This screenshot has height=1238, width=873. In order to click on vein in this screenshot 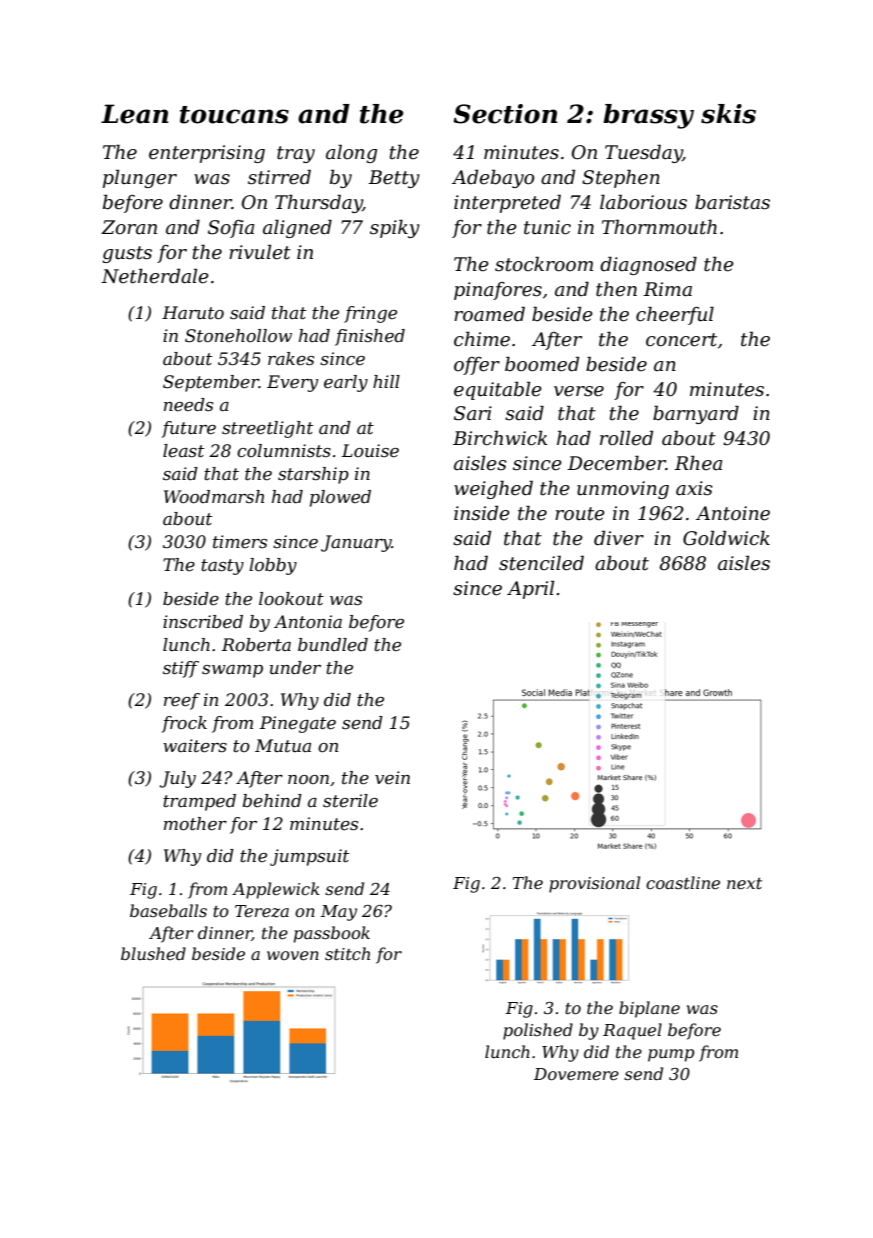, I will do `click(392, 778)`.
